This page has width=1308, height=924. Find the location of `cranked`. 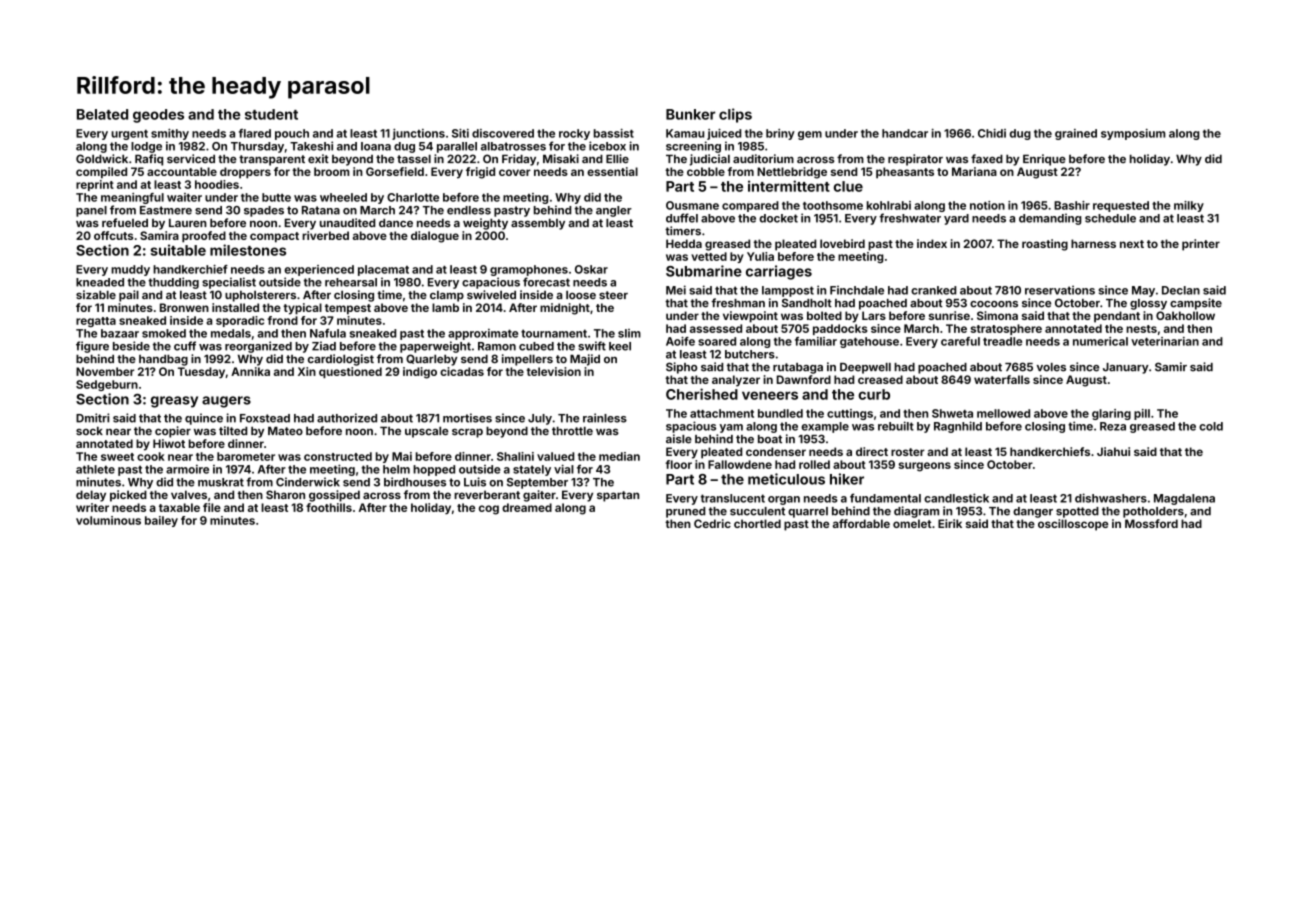

cranked is located at coordinates (933, 290).
